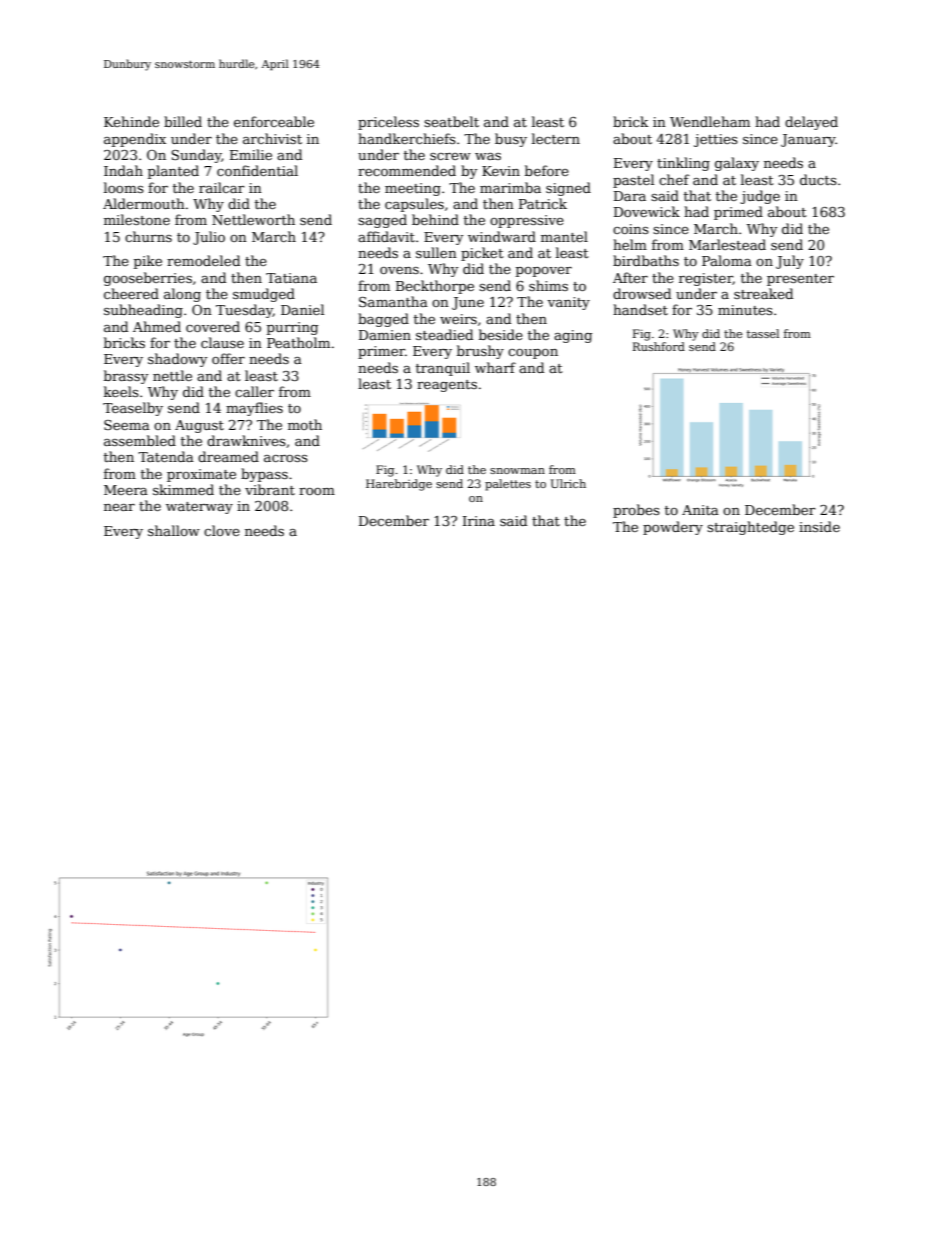  I want to click on milestone, so click(137, 219).
